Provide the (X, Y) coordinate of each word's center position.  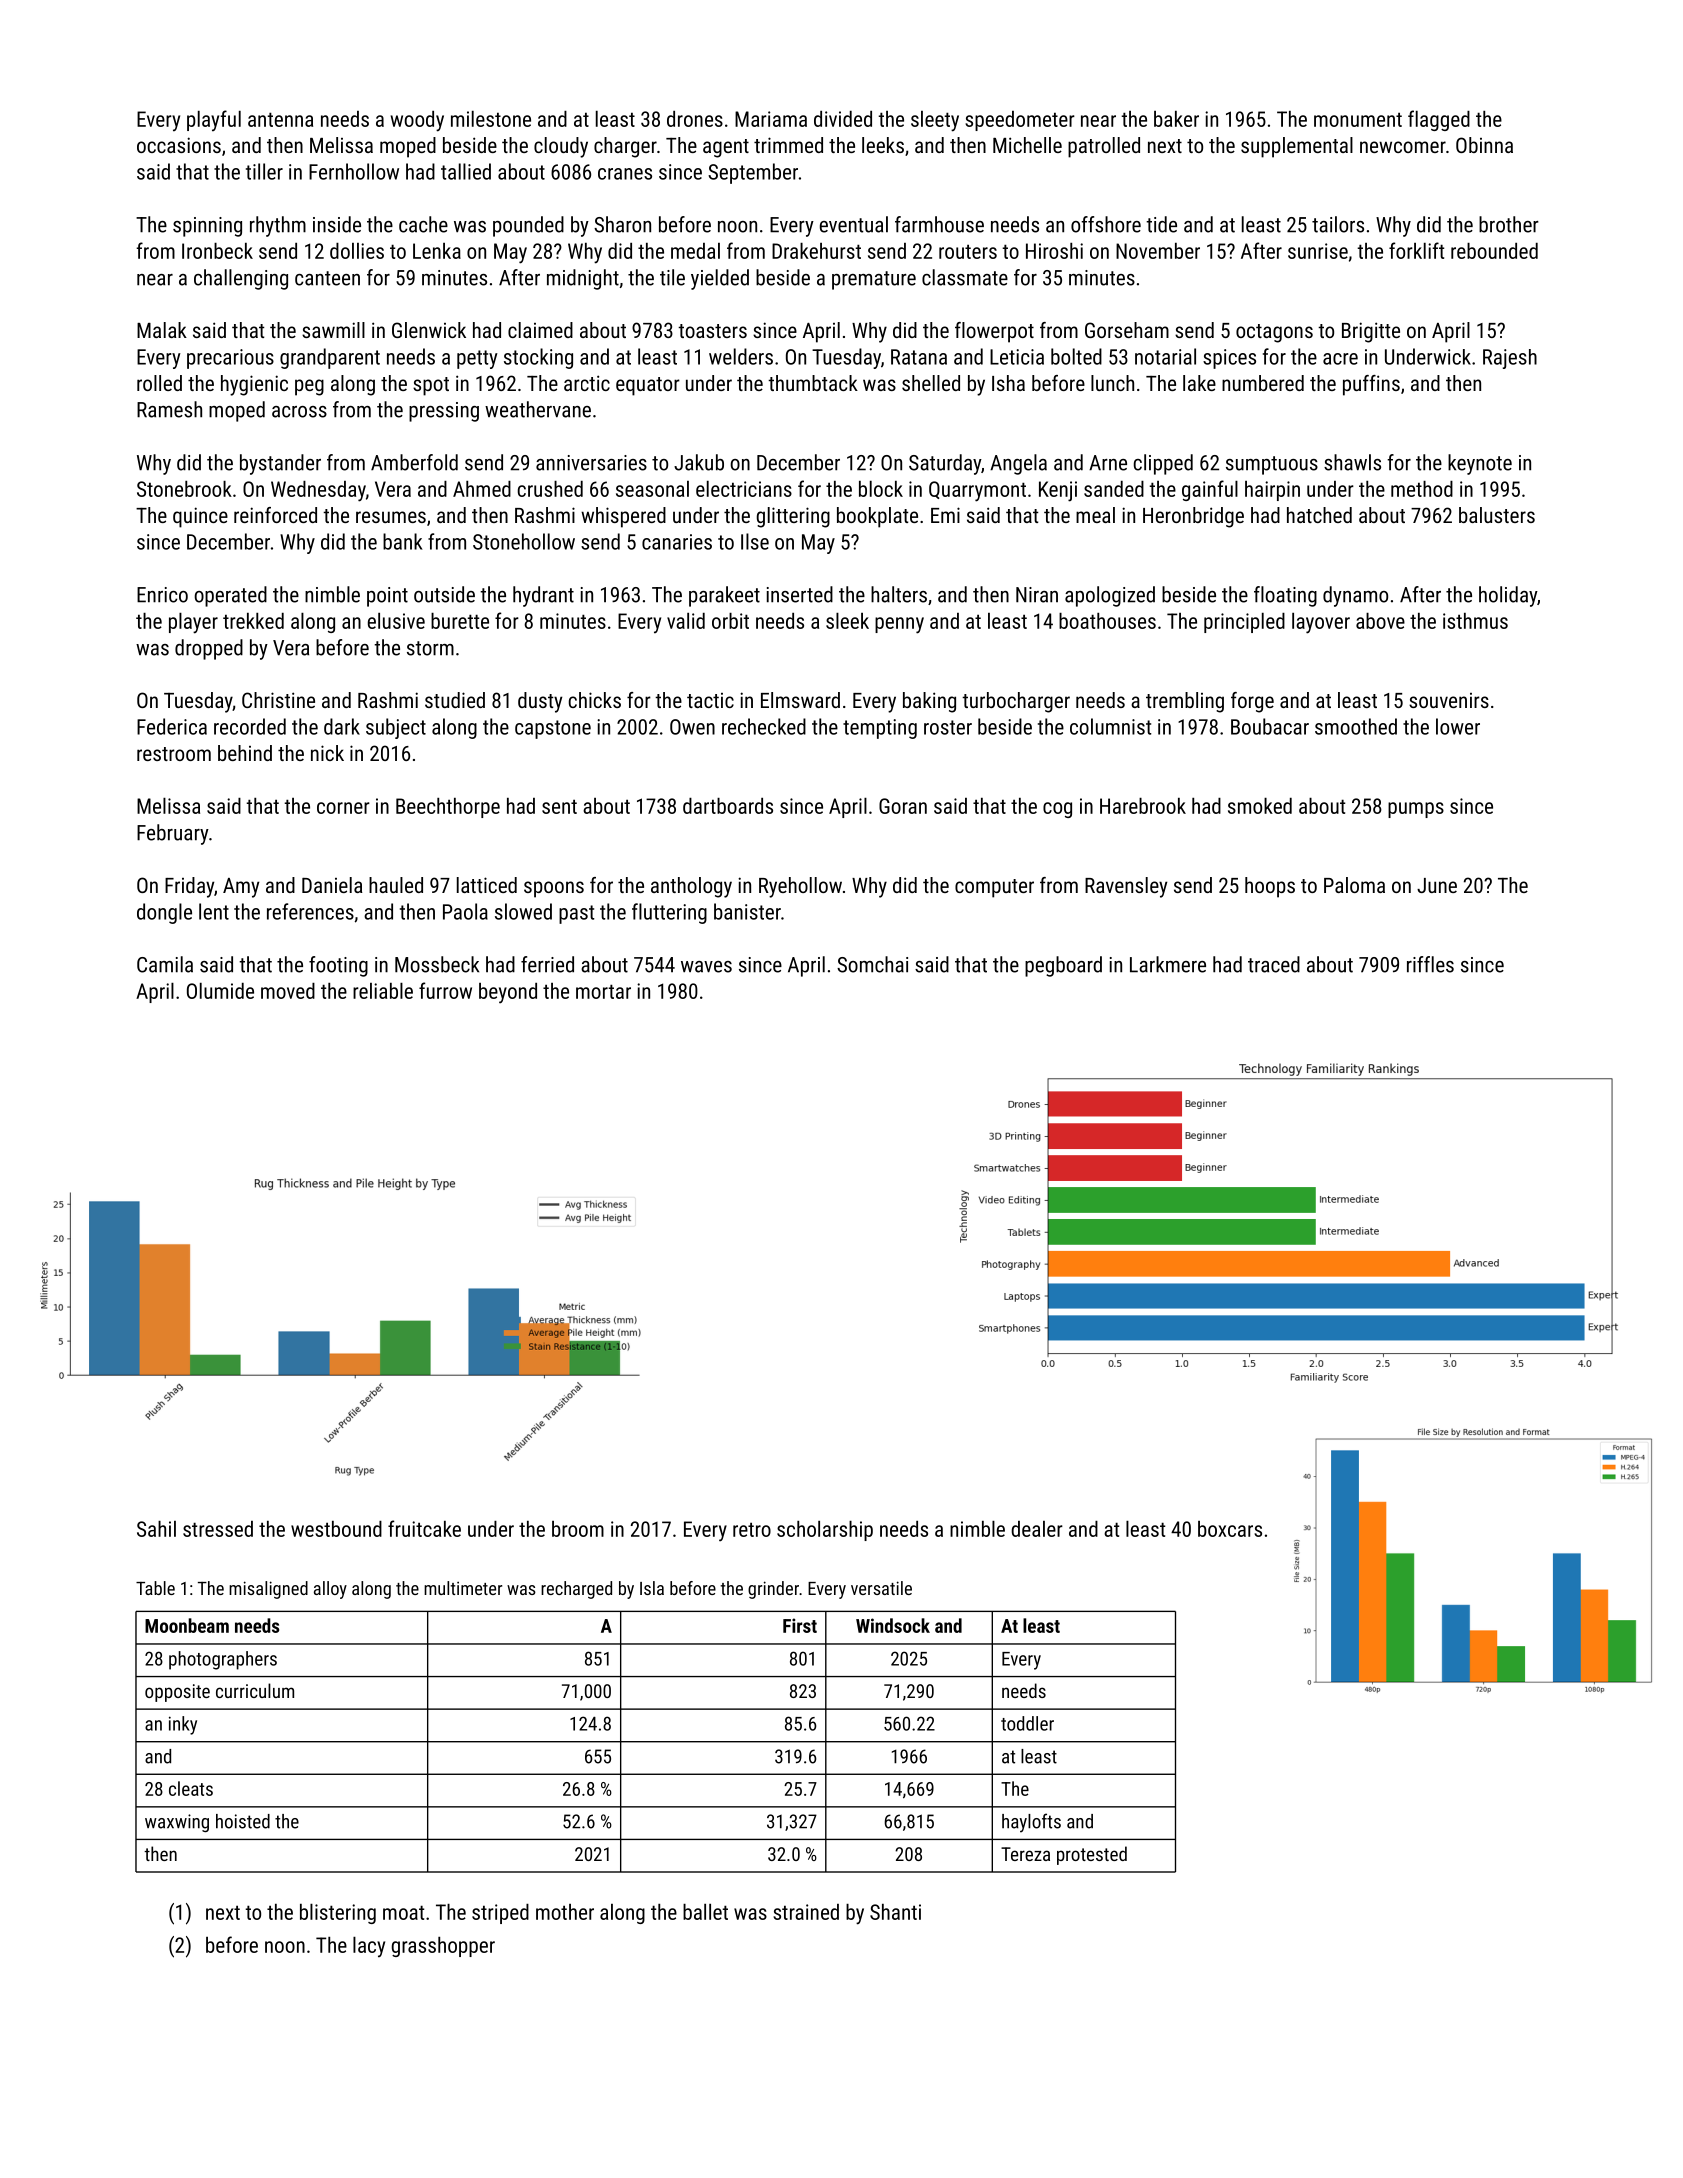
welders (741, 356)
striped (500, 1914)
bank (403, 541)
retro (752, 1529)
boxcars (1230, 1529)
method (1422, 489)
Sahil (156, 1529)
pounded (528, 226)
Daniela (332, 885)
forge (1252, 702)
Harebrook (1143, 806)
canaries (677, 542)
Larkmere (1168, 964)
